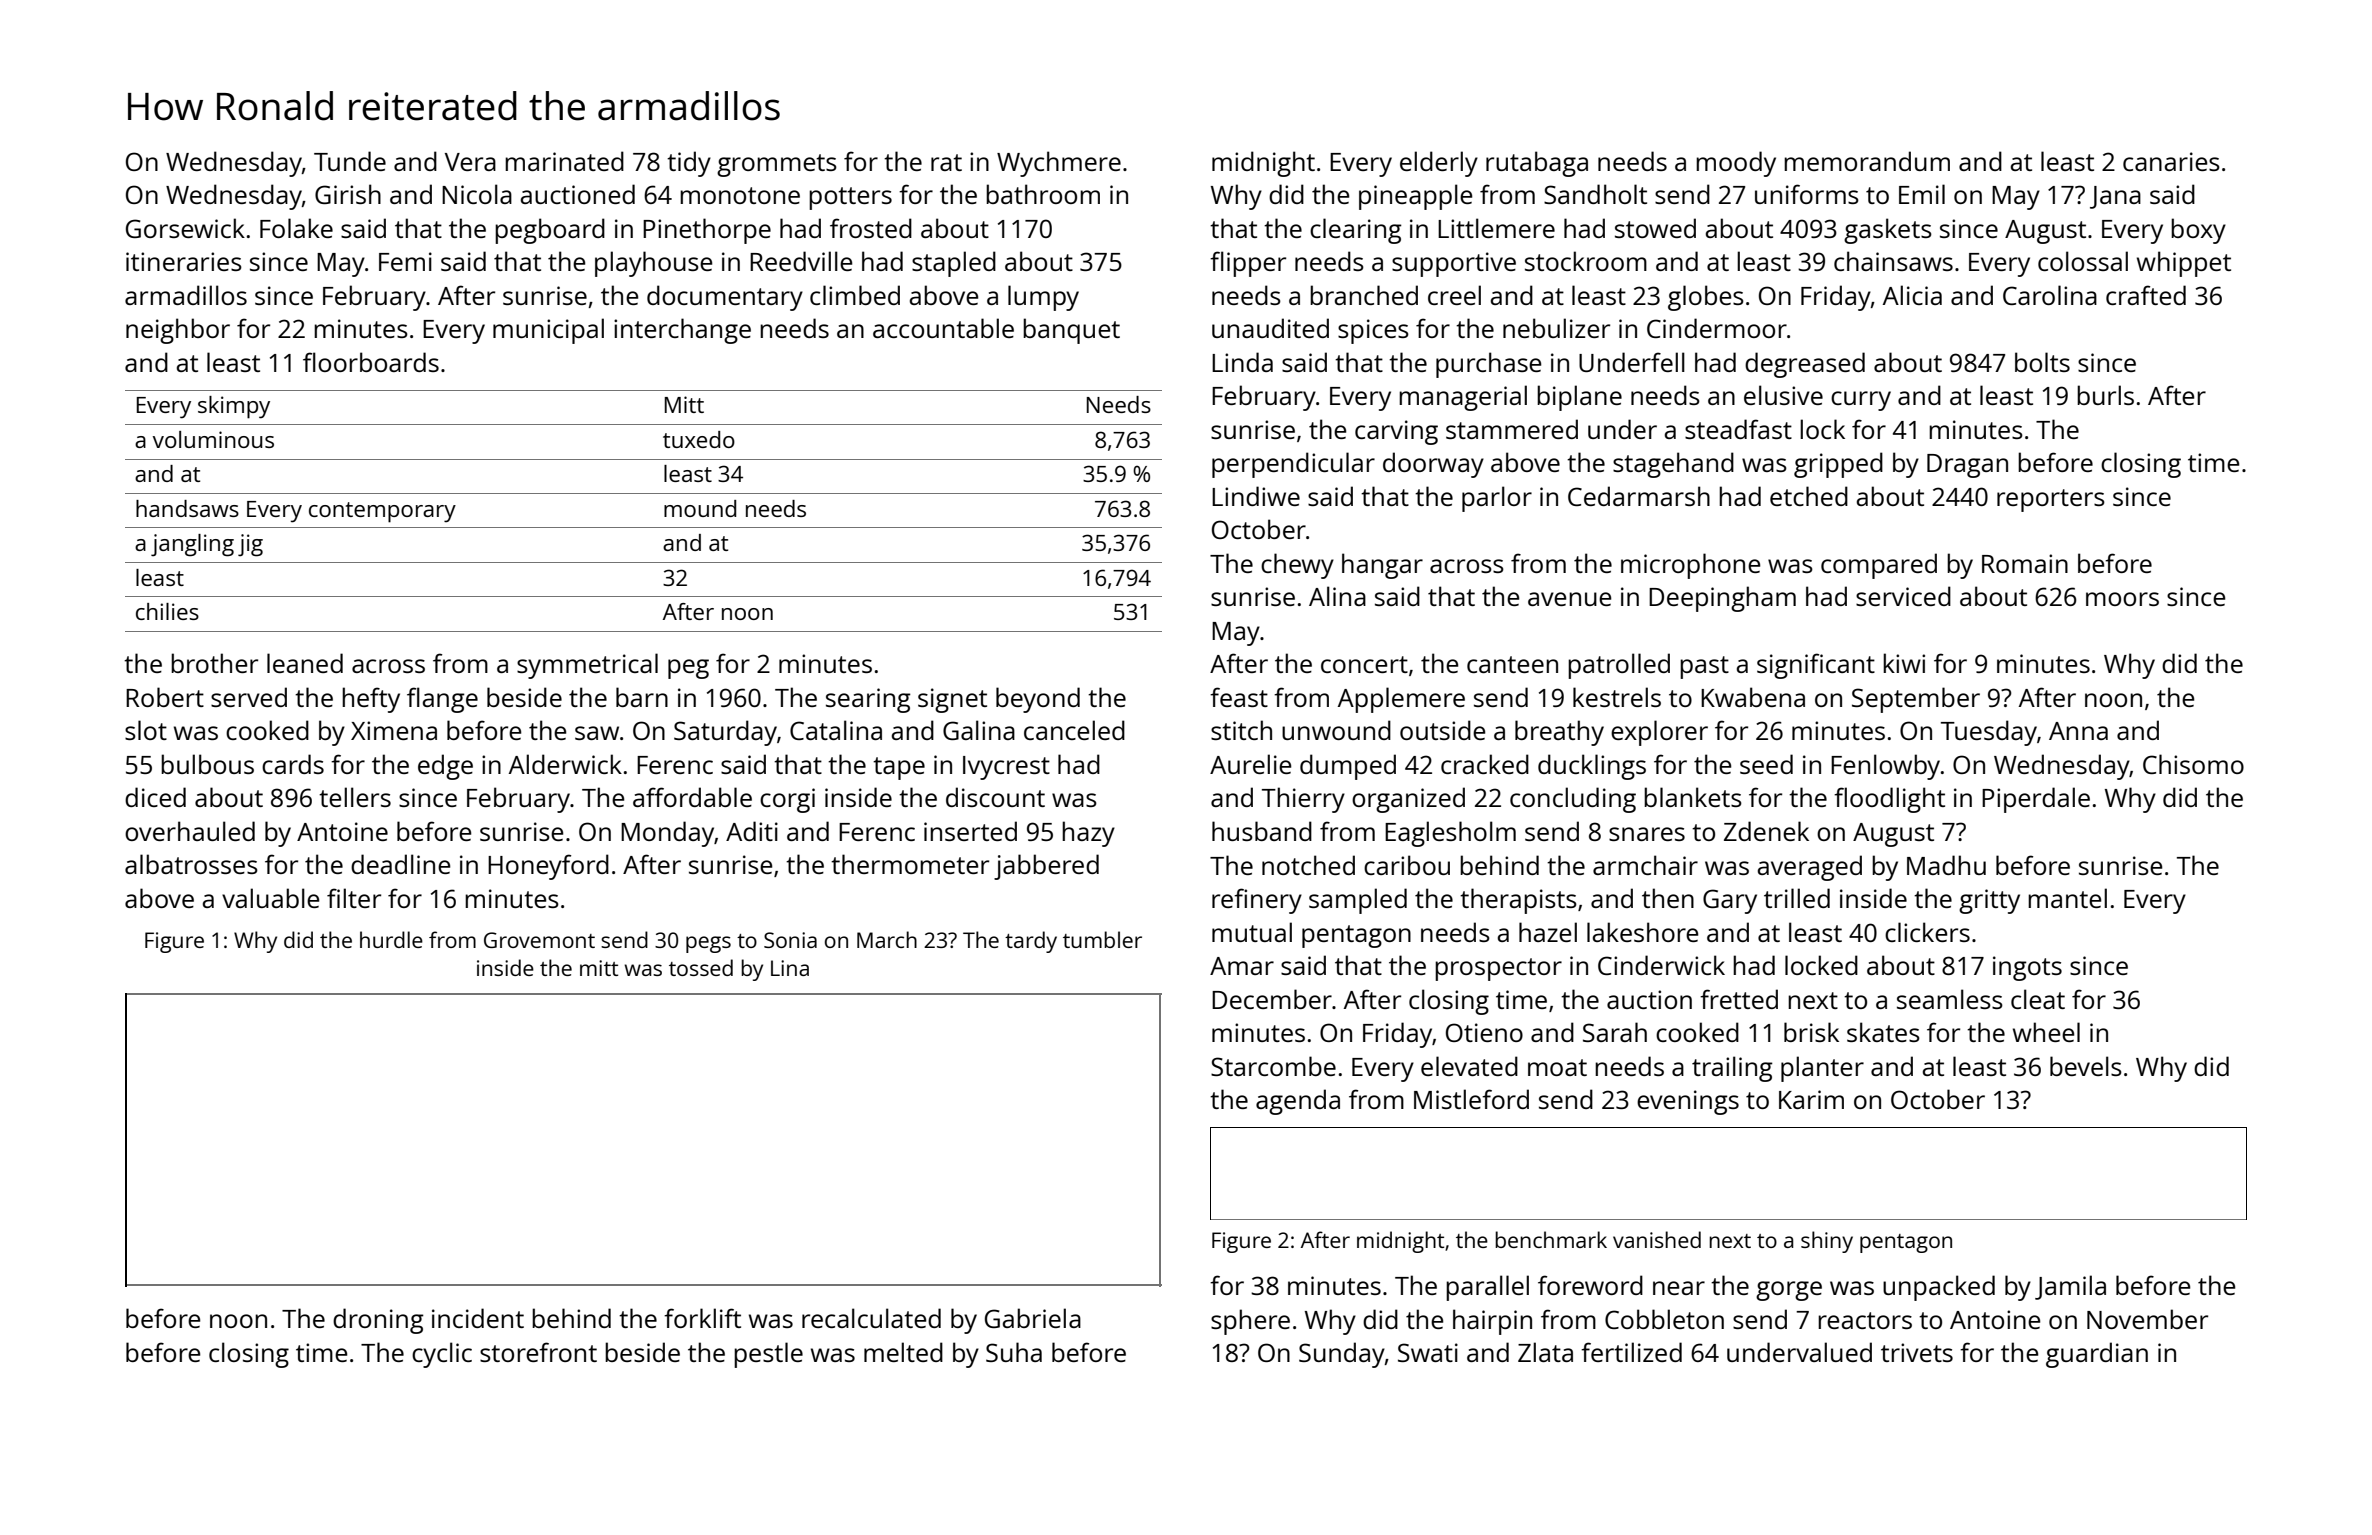  What do you see at coordinates (702, 1318) in the image?
I see `forklift` at bounding box center [702, 1318].
